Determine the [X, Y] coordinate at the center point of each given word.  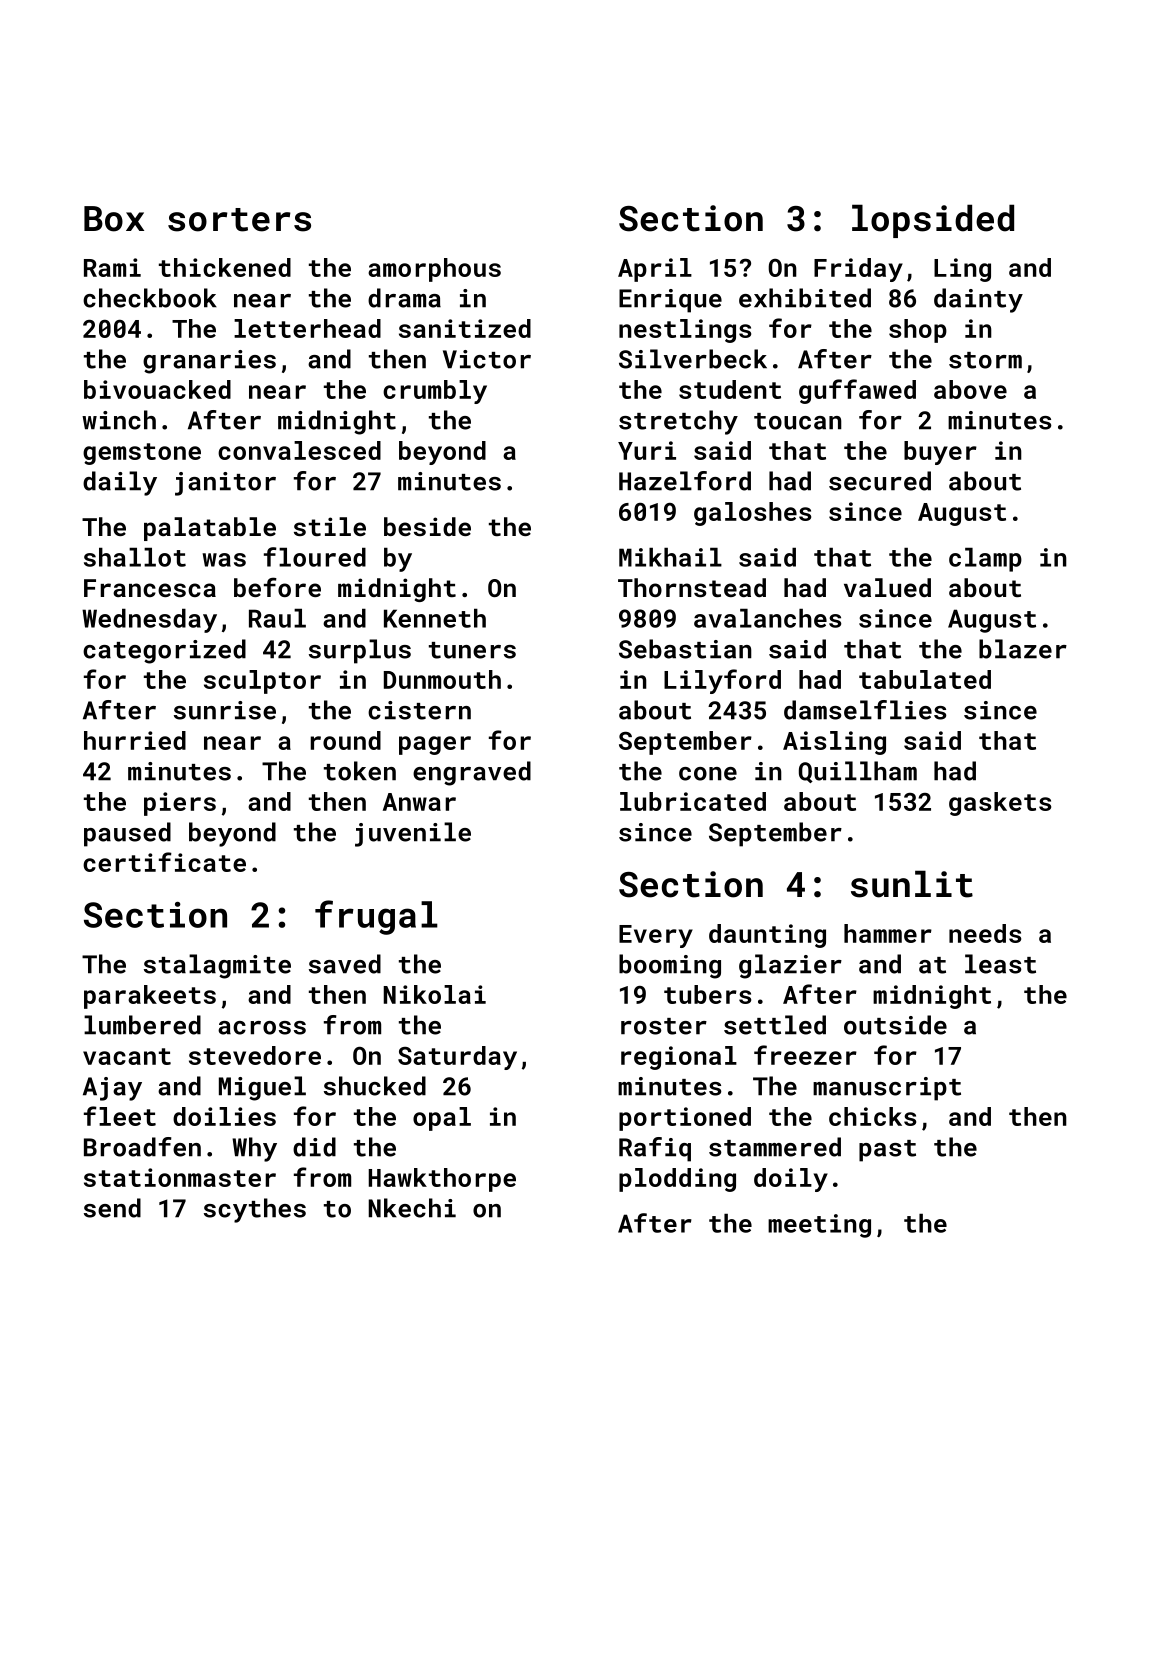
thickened [225, 267]
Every [656, 936]
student [730, 389]
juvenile [413, 834]
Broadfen [142, 1147]
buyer [940, 453]
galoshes [752, 514]
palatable [210, 529]
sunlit [912, 884]
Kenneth [435, 618]
